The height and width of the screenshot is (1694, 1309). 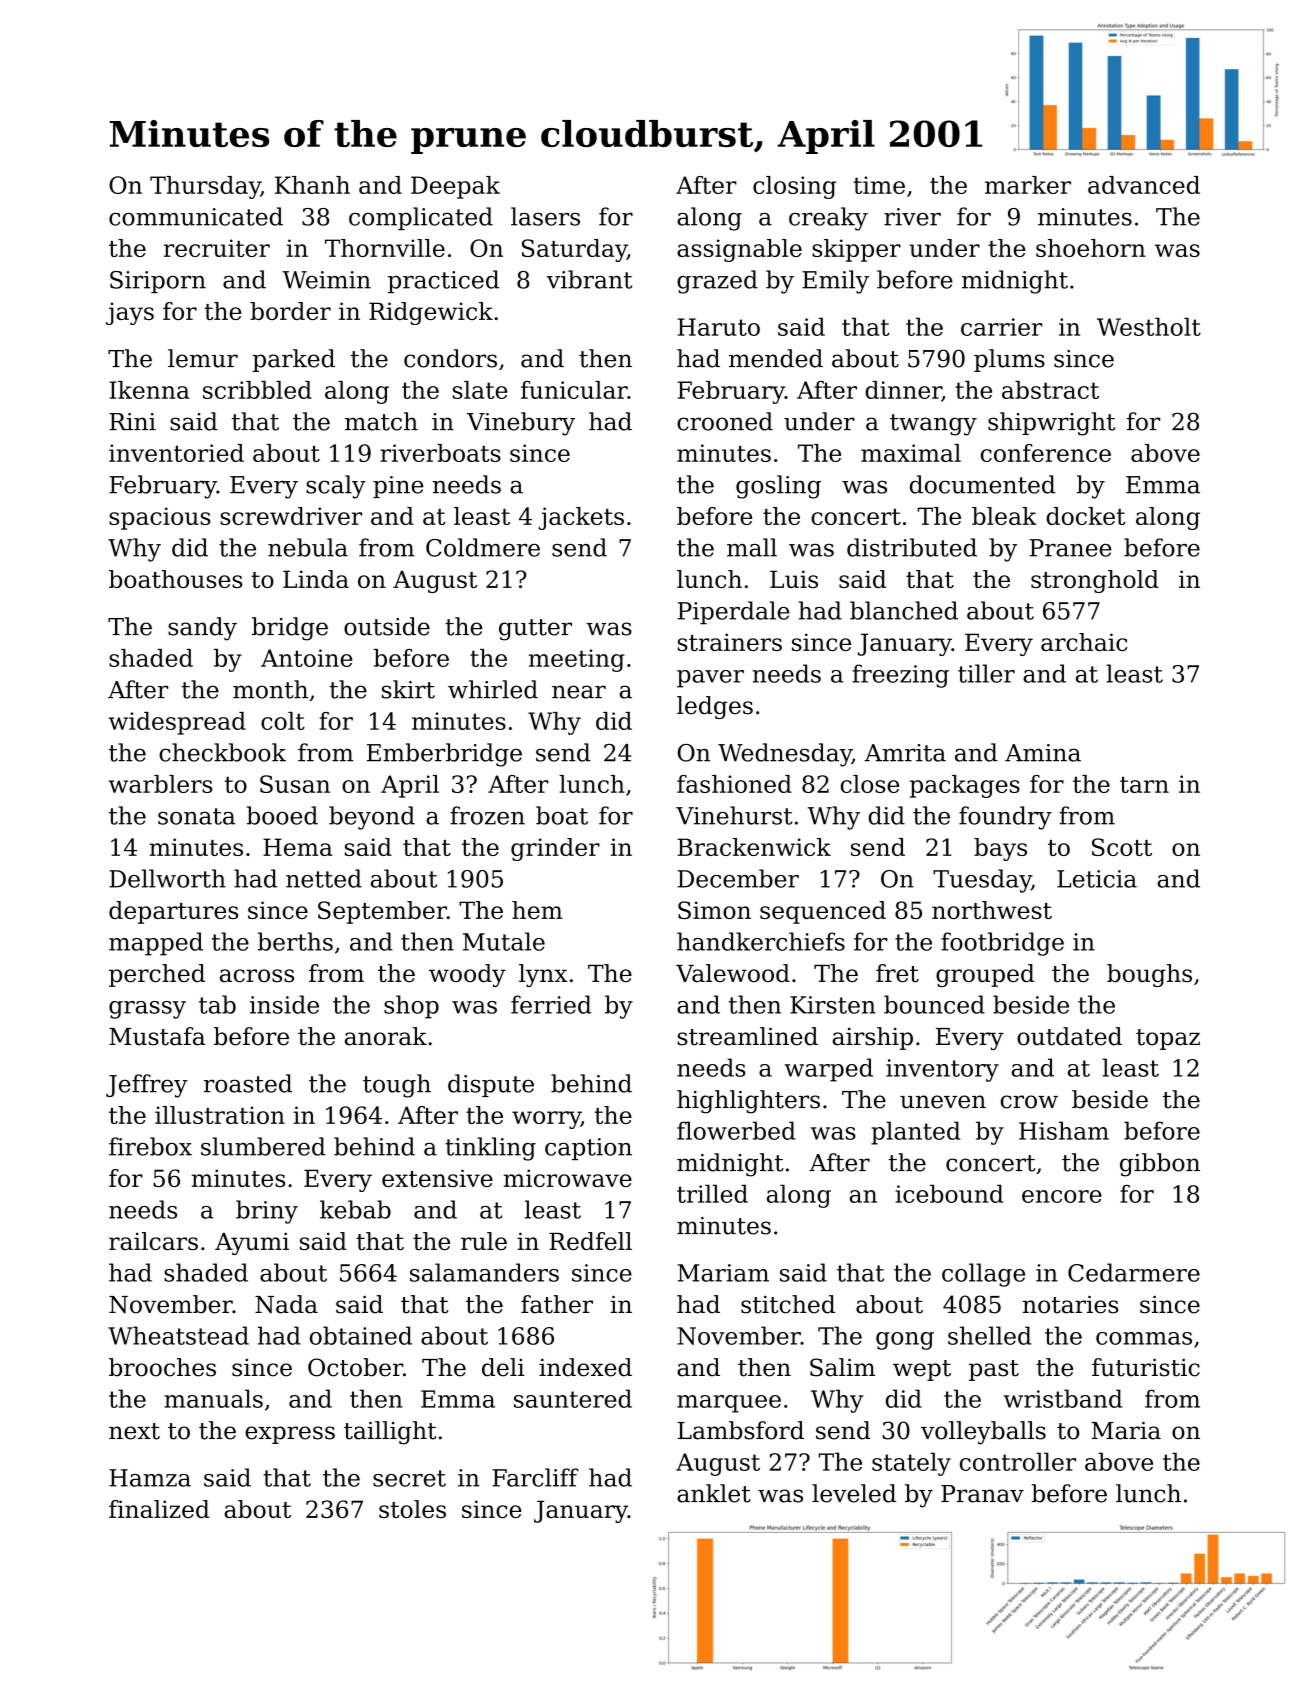 What do you see at coordinates (546, 1120) in the screenshot?
I see `worry` at bounding box center [546, 1120].
